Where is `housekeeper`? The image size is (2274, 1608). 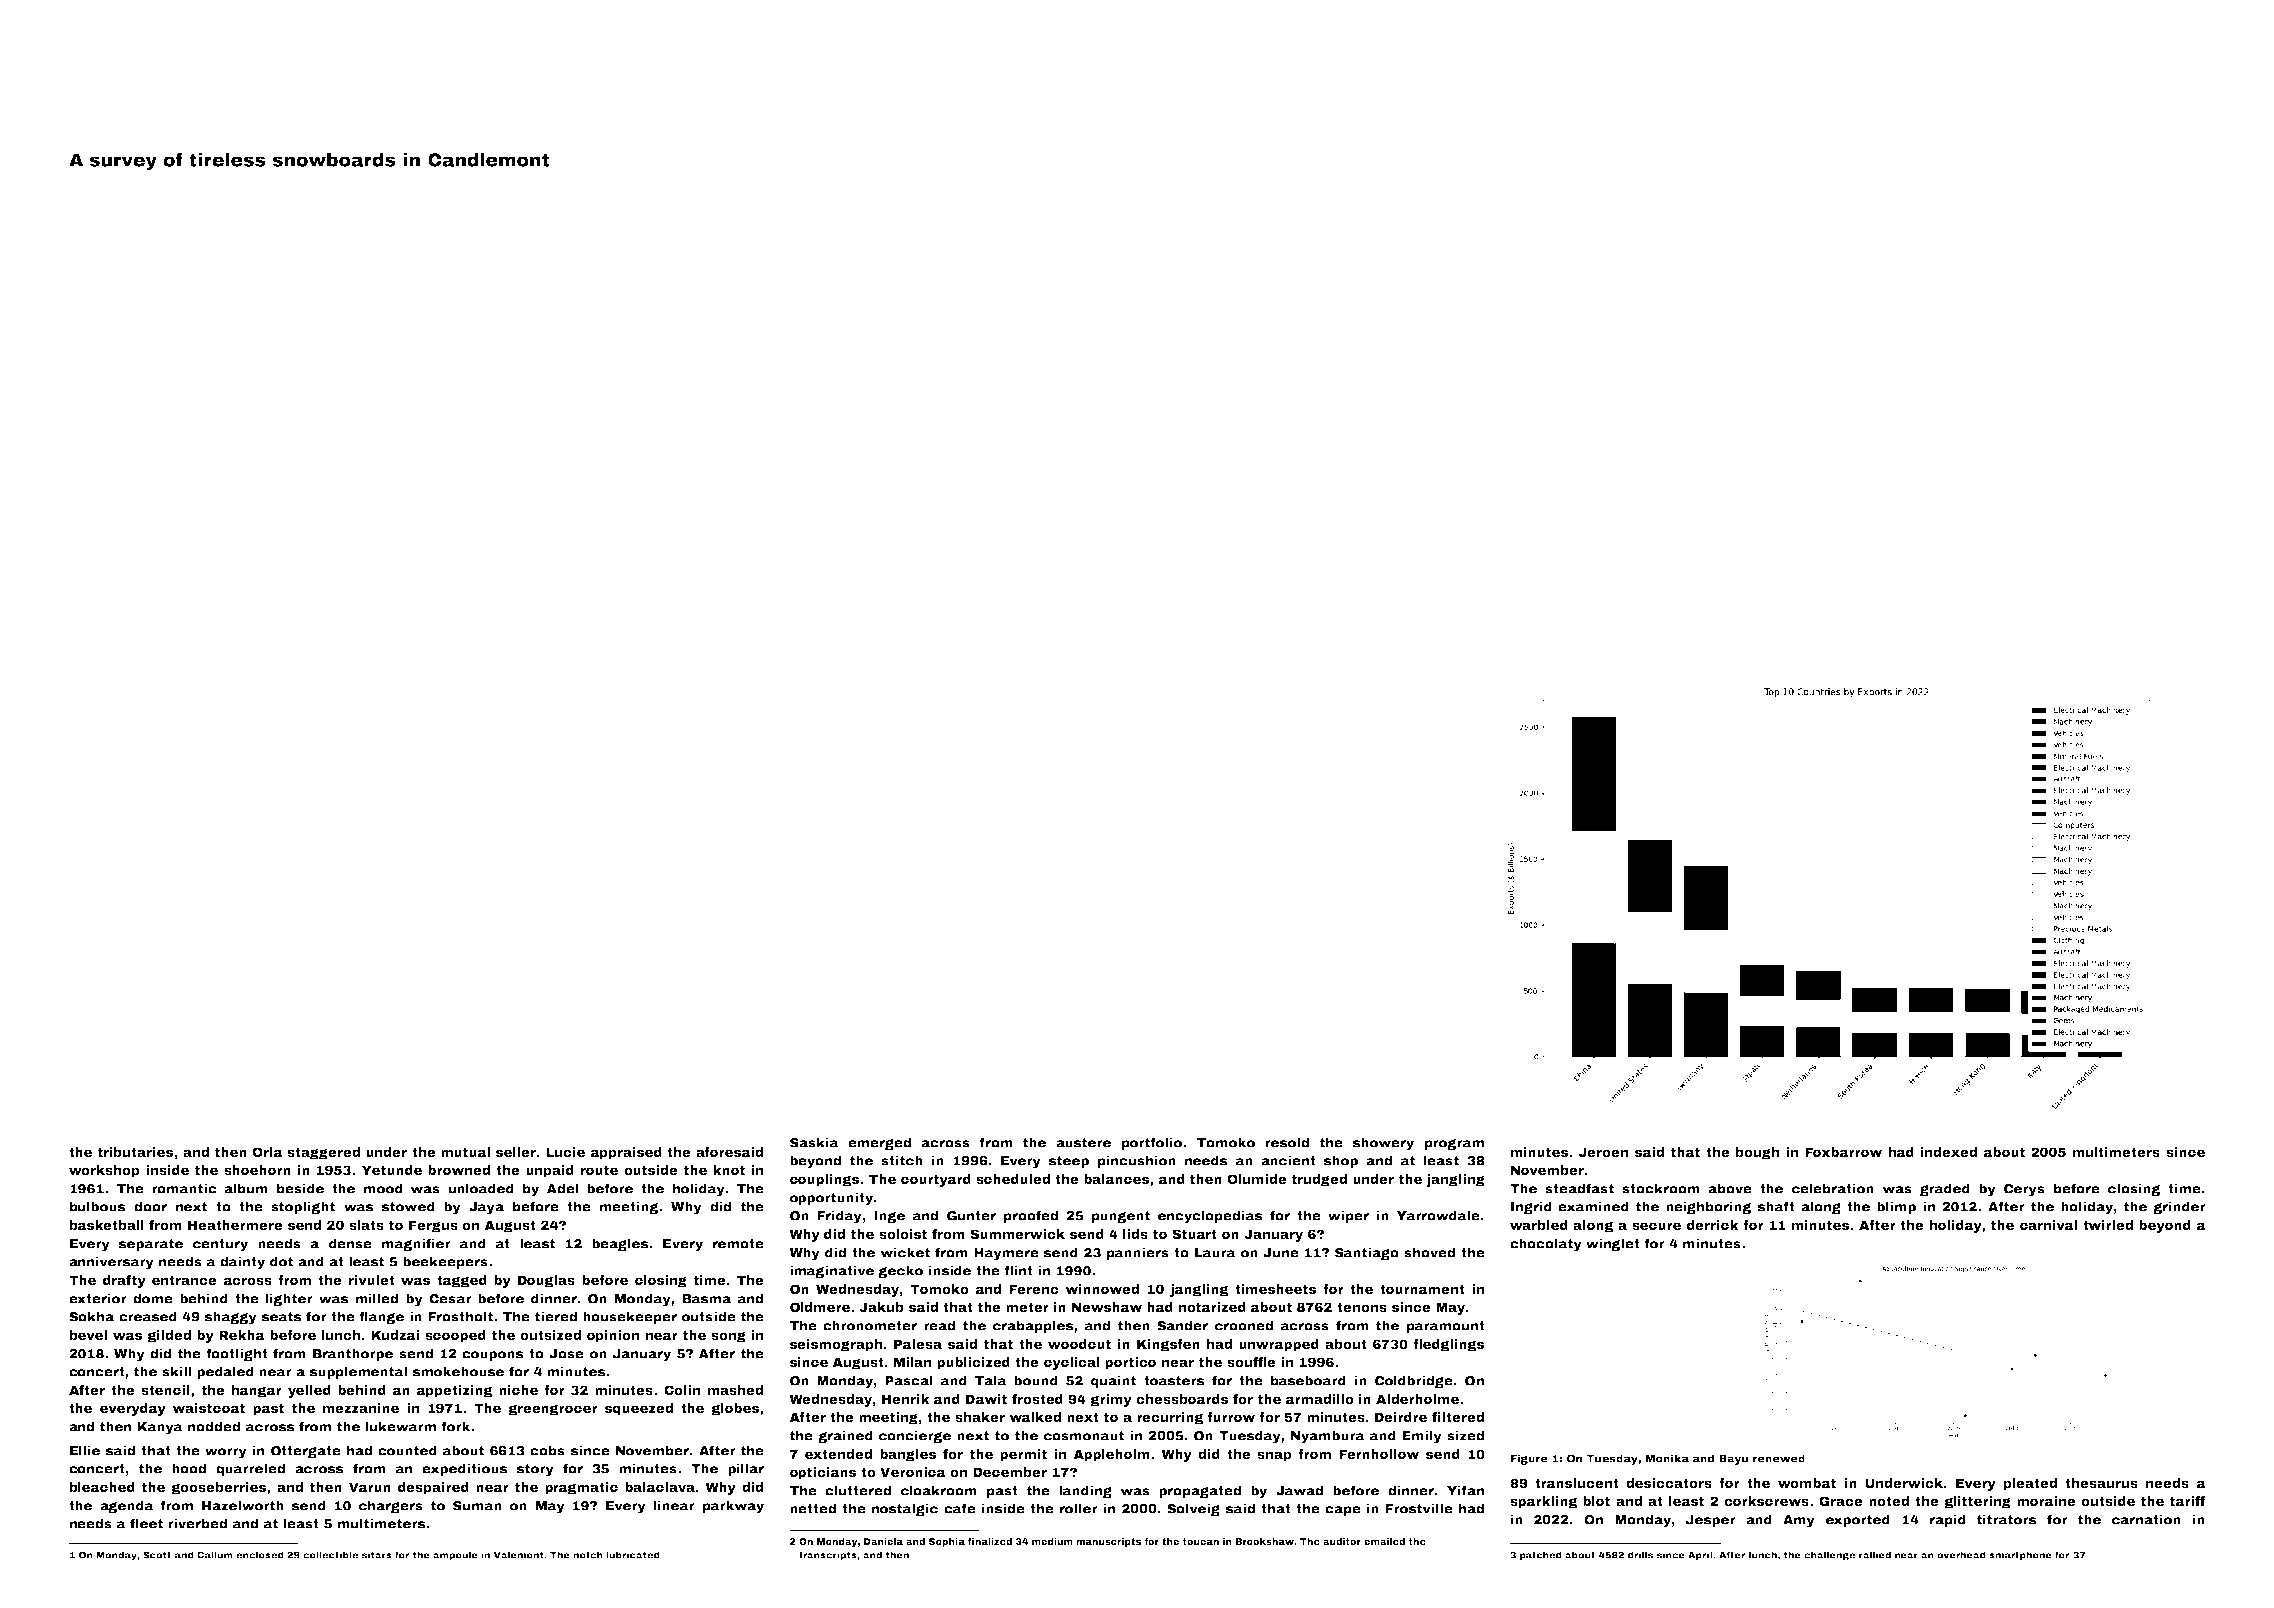 housekeeper is located at coordinates (630, 1317).
